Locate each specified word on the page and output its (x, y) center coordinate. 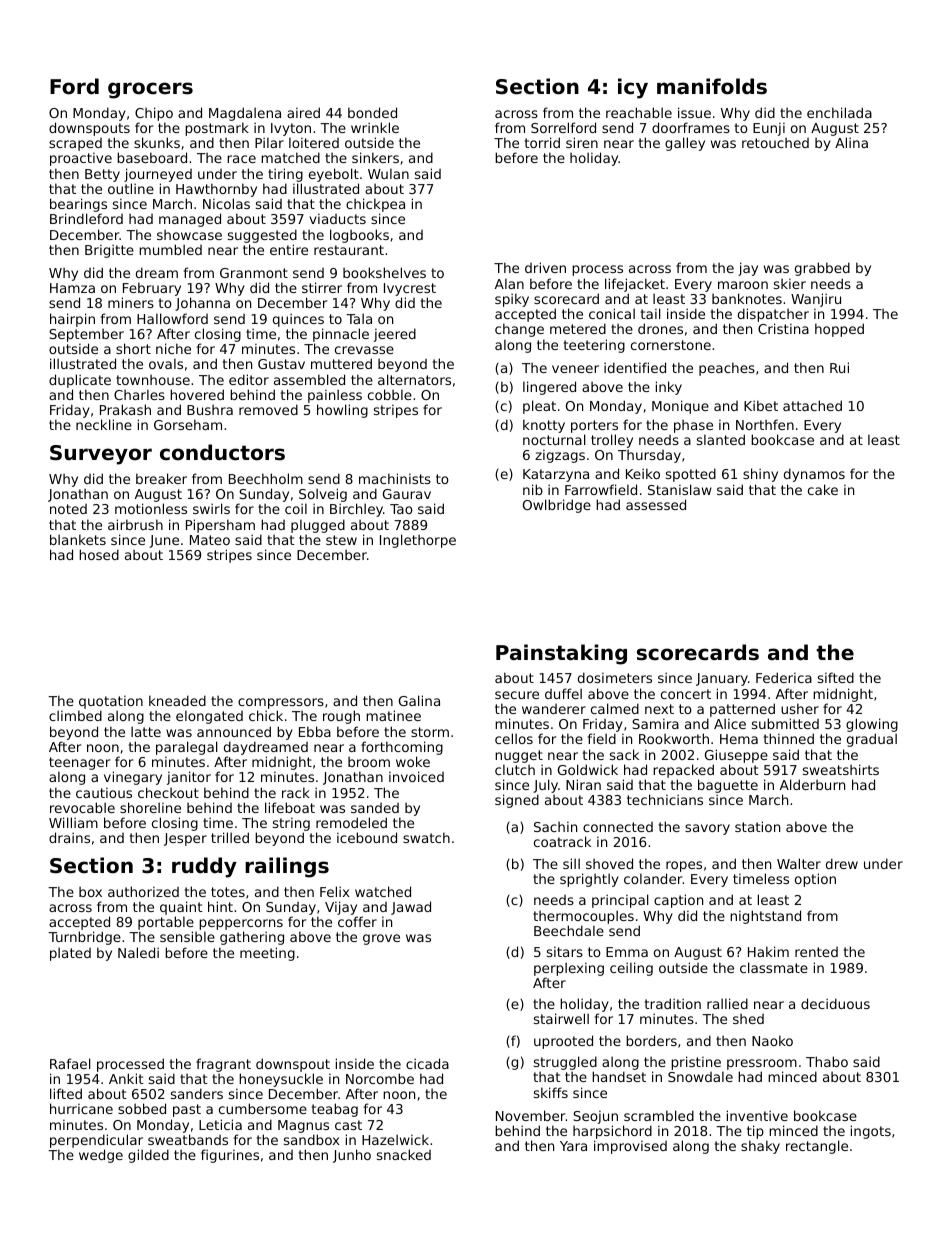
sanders (197, 1093)
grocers (150, 90)
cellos (514, 738)
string (291, 824)
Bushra (210, 409)
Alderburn (812, 784)
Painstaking (561, 654)
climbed (75, 715)
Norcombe (380, 1078)
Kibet (761, 405)
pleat (539, 407)
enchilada (839, 112)
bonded (372, 112)
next (659, 709)
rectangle (817, 1147)
